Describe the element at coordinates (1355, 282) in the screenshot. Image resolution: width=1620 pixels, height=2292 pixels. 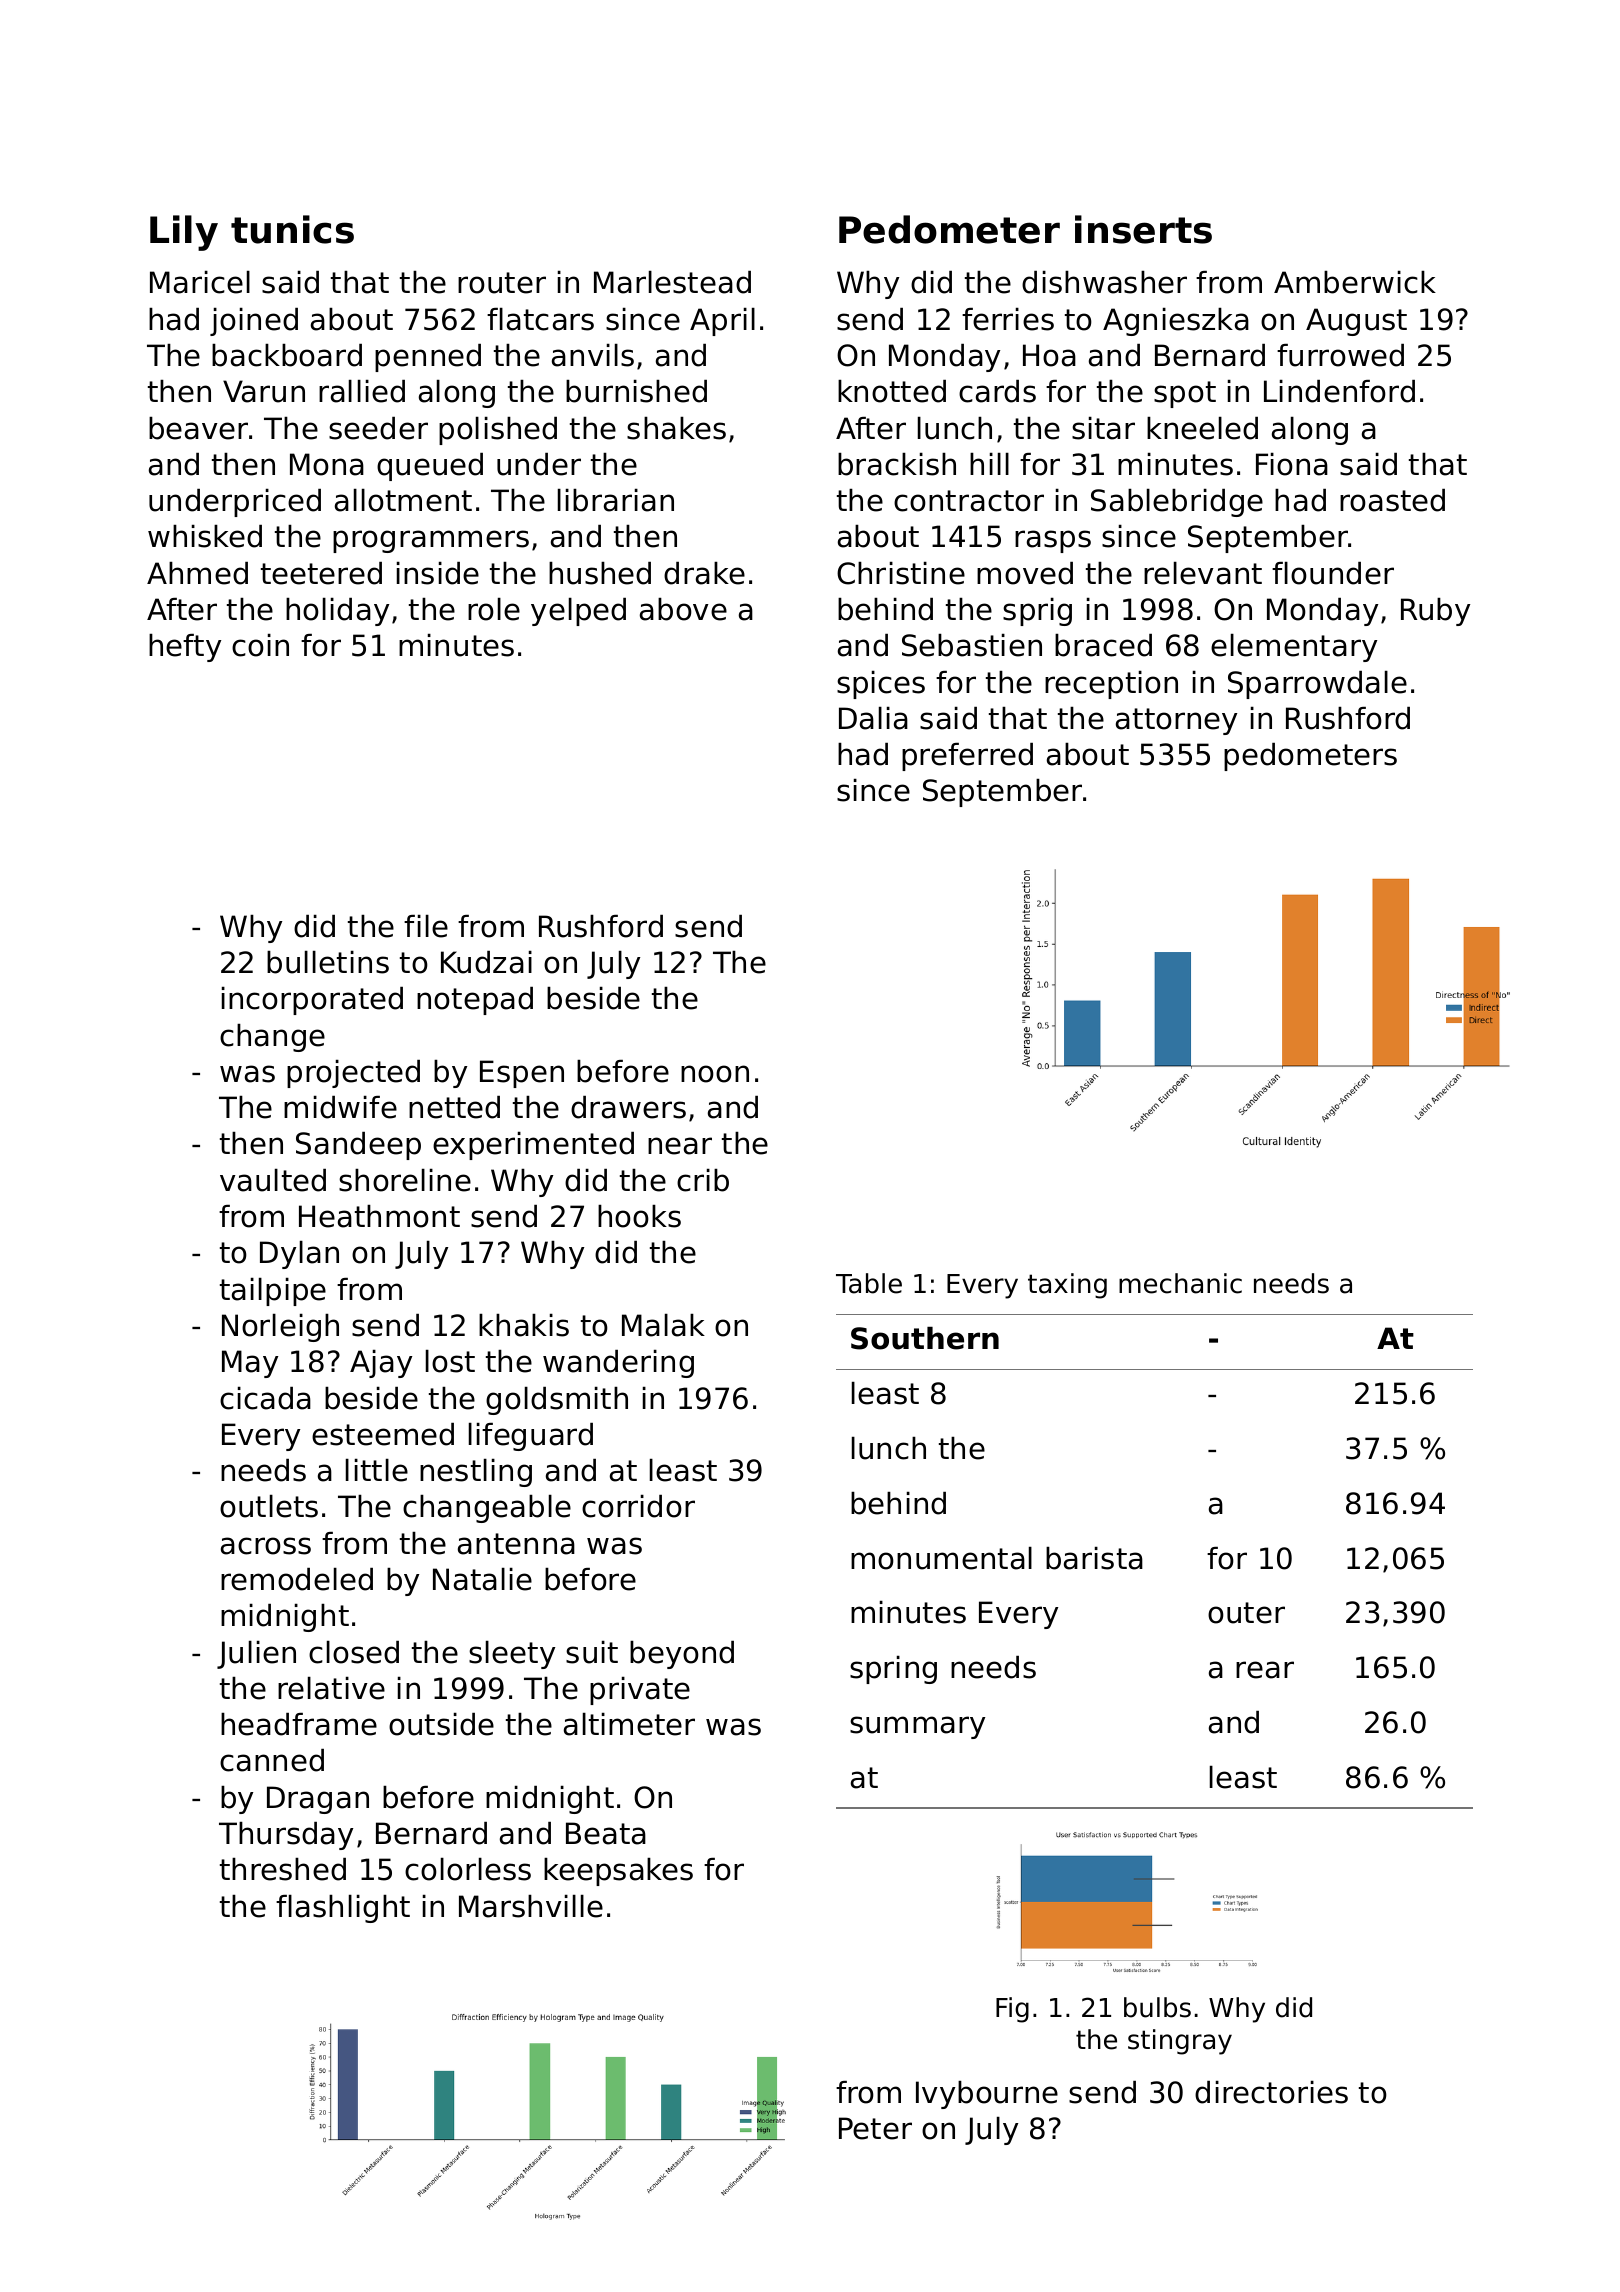
I see `Amberwick` at that location.
